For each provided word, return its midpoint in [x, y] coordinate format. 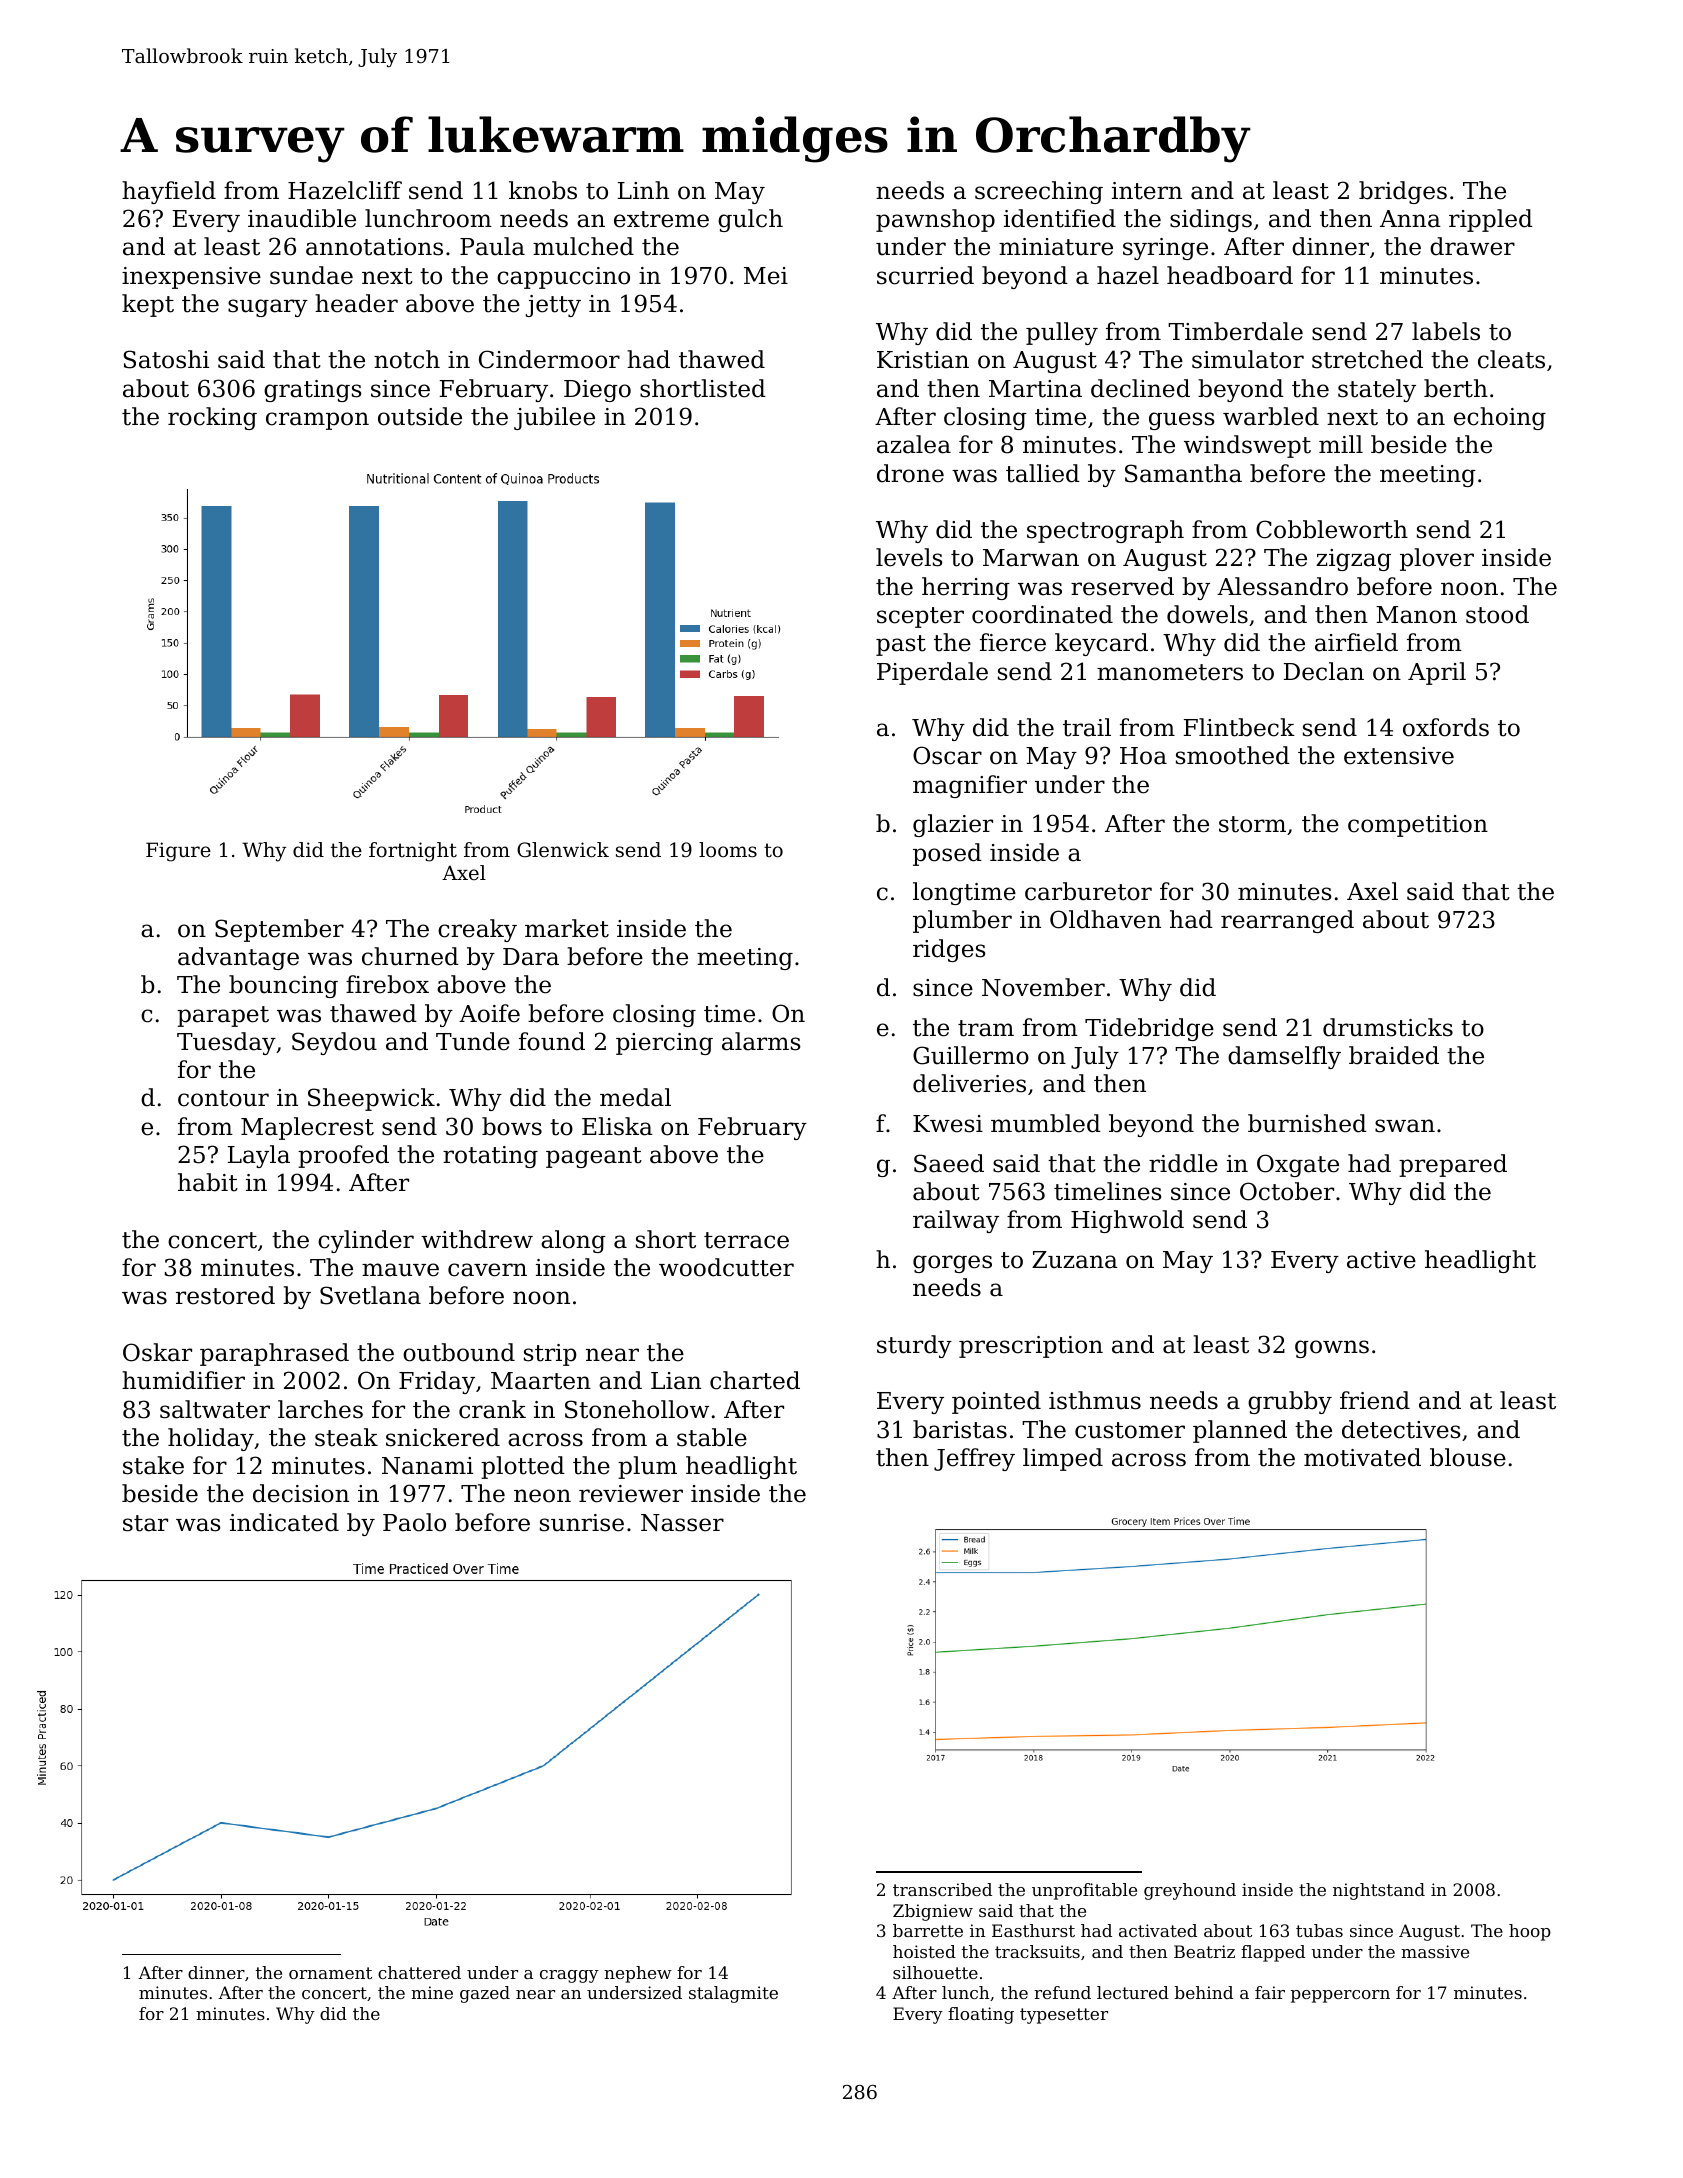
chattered [419, 1972]
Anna [1410, 219]
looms [728, 850]
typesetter [1064, 2016]
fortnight [413, 852]
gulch [750, 220]
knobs [543, 190]
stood [1497, 614]
